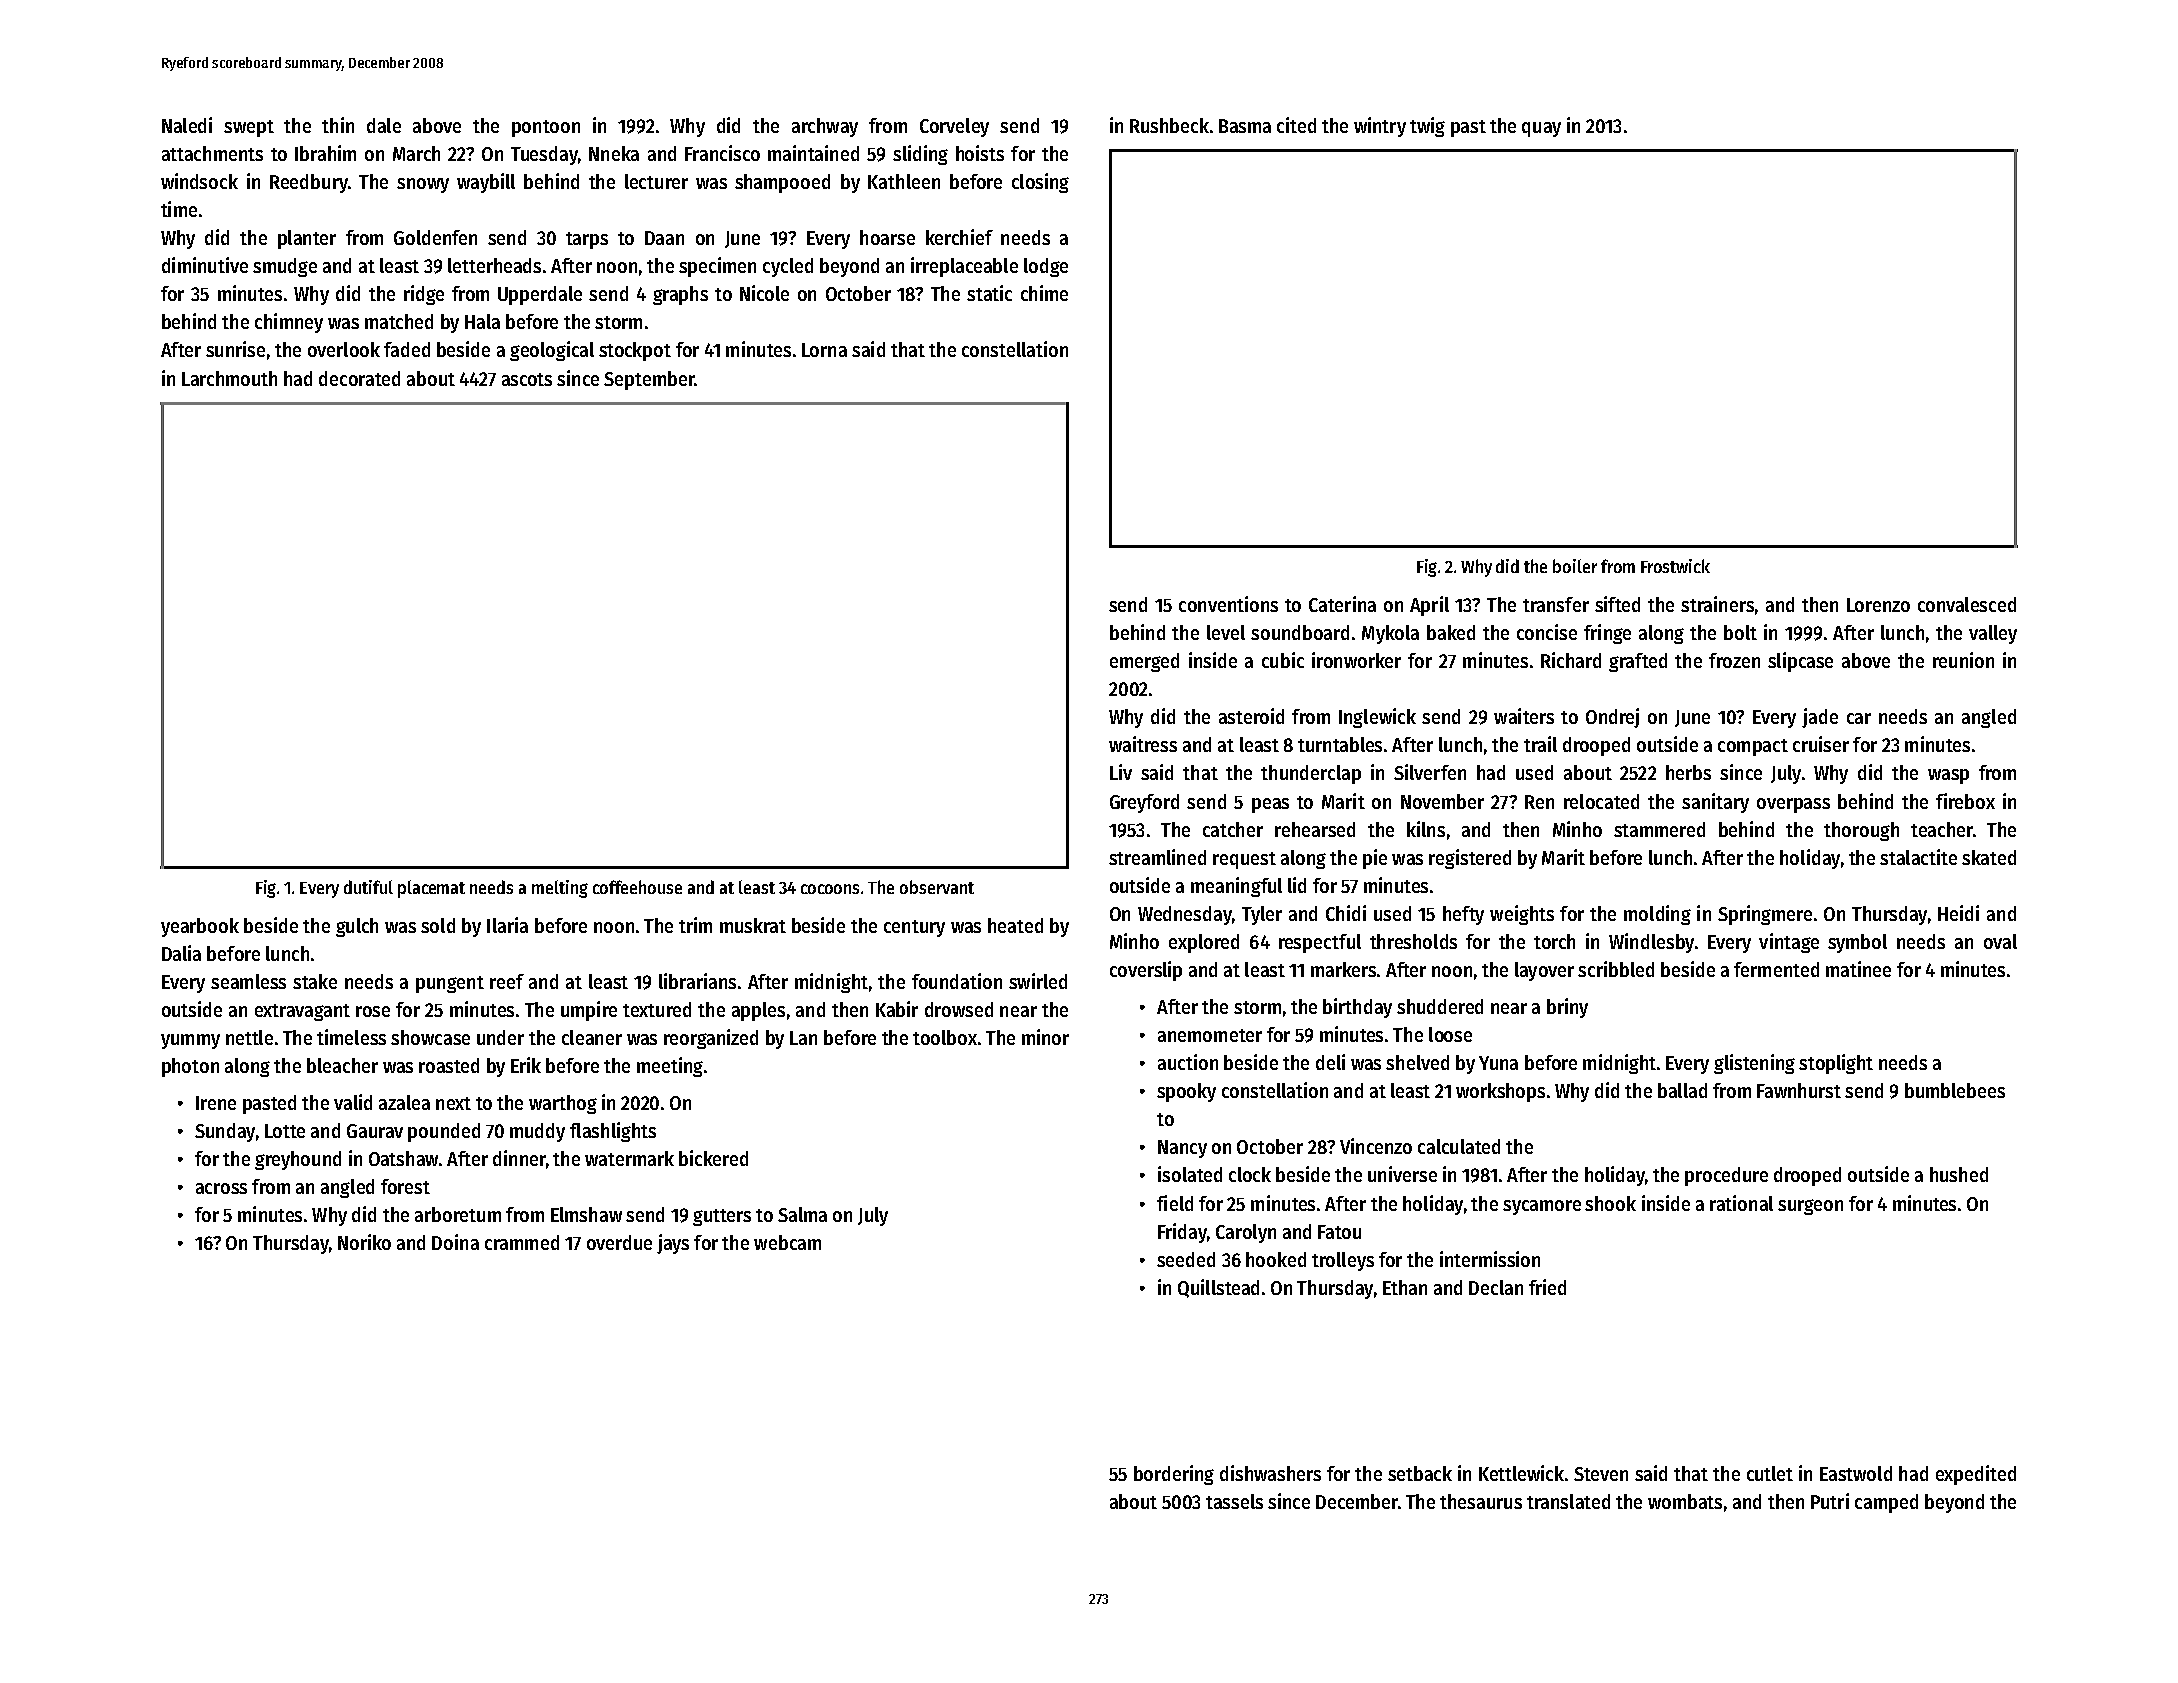 This screenshot has width=2178, height=1683. I want to click on camped, so click(1886, 1503).
